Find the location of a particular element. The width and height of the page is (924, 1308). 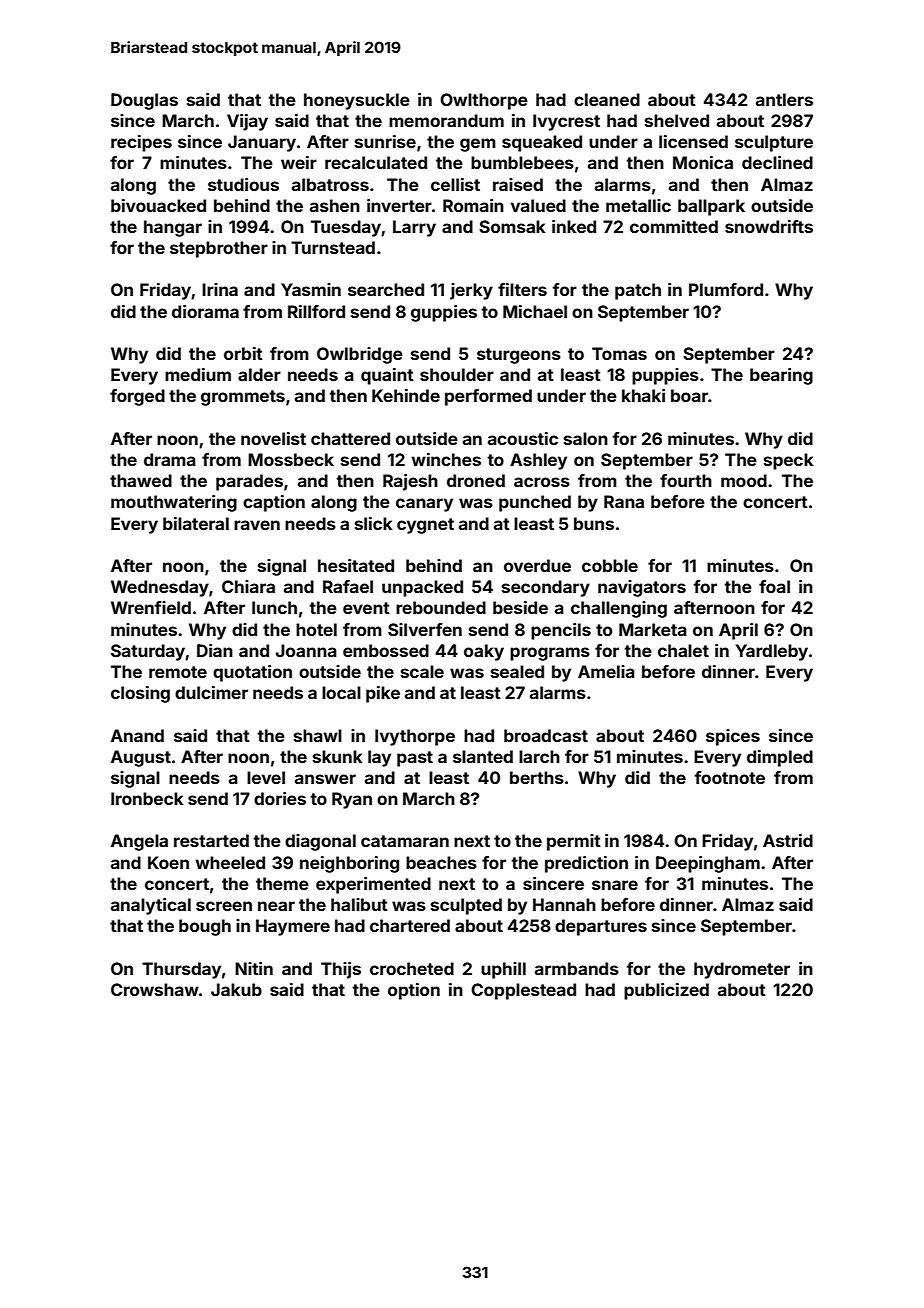

committed is located at coordinates (674, 226).
